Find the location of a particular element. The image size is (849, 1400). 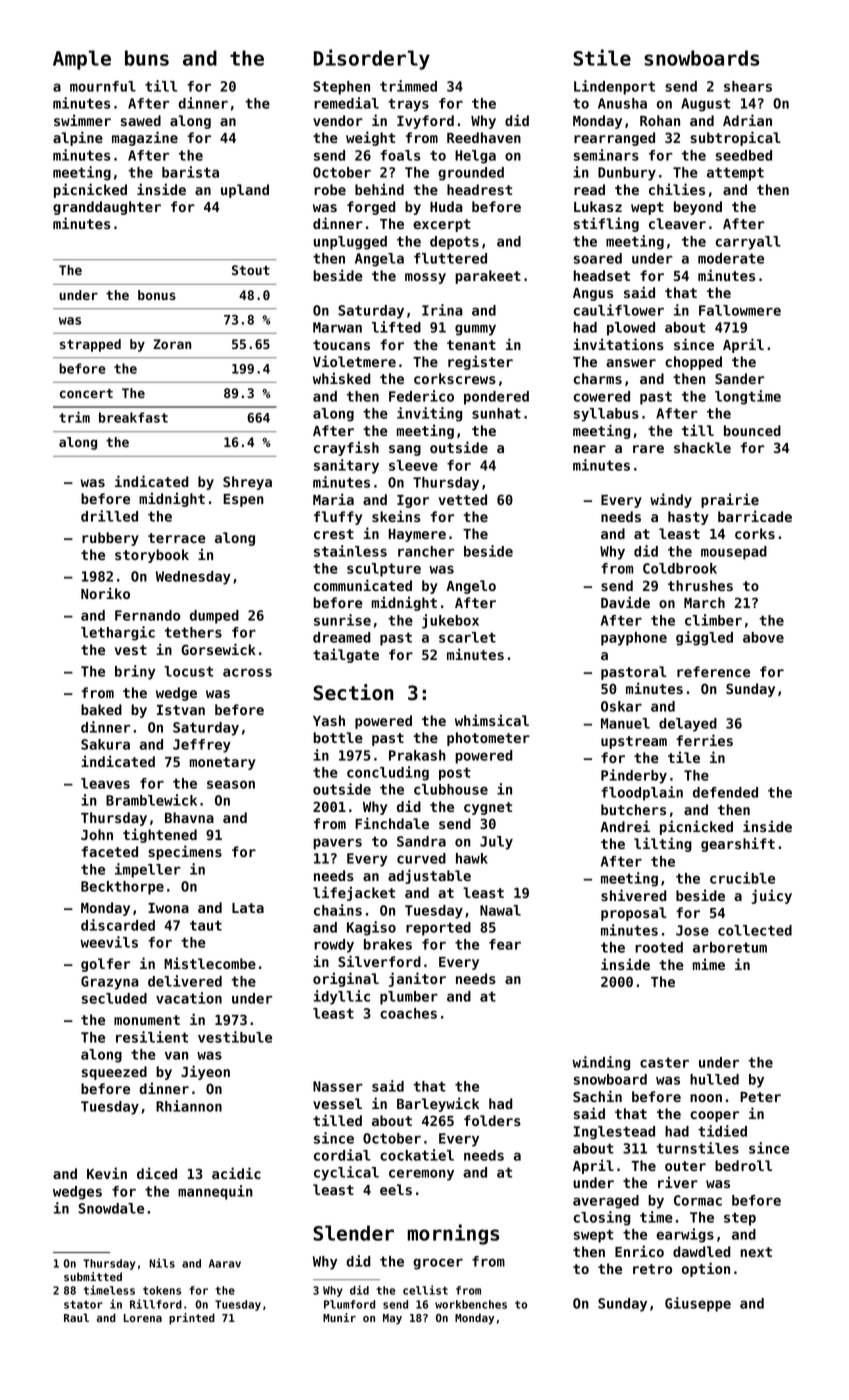

Lorena is located at coordinates (143, 1318).
